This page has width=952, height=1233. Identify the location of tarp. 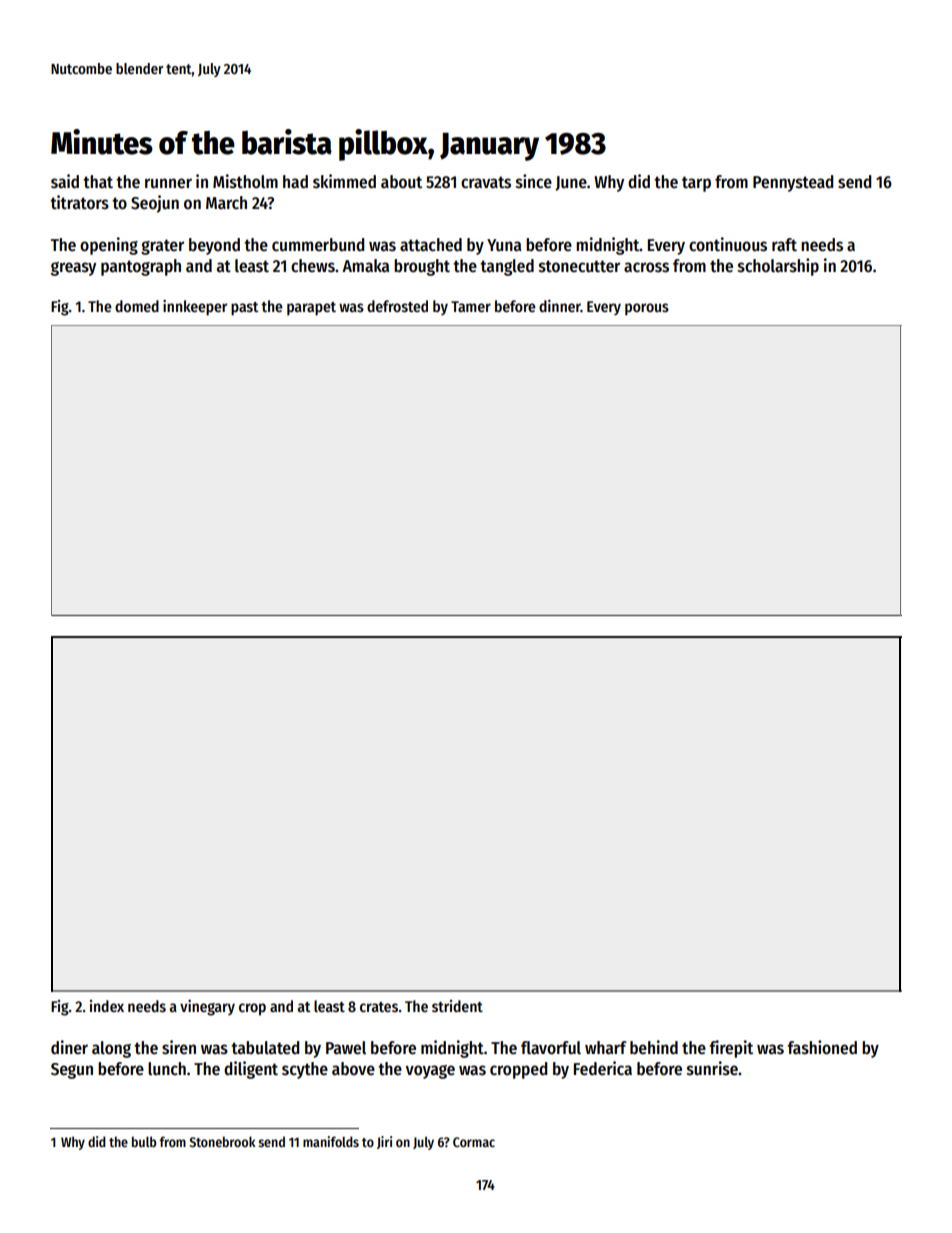
(696, 184).
